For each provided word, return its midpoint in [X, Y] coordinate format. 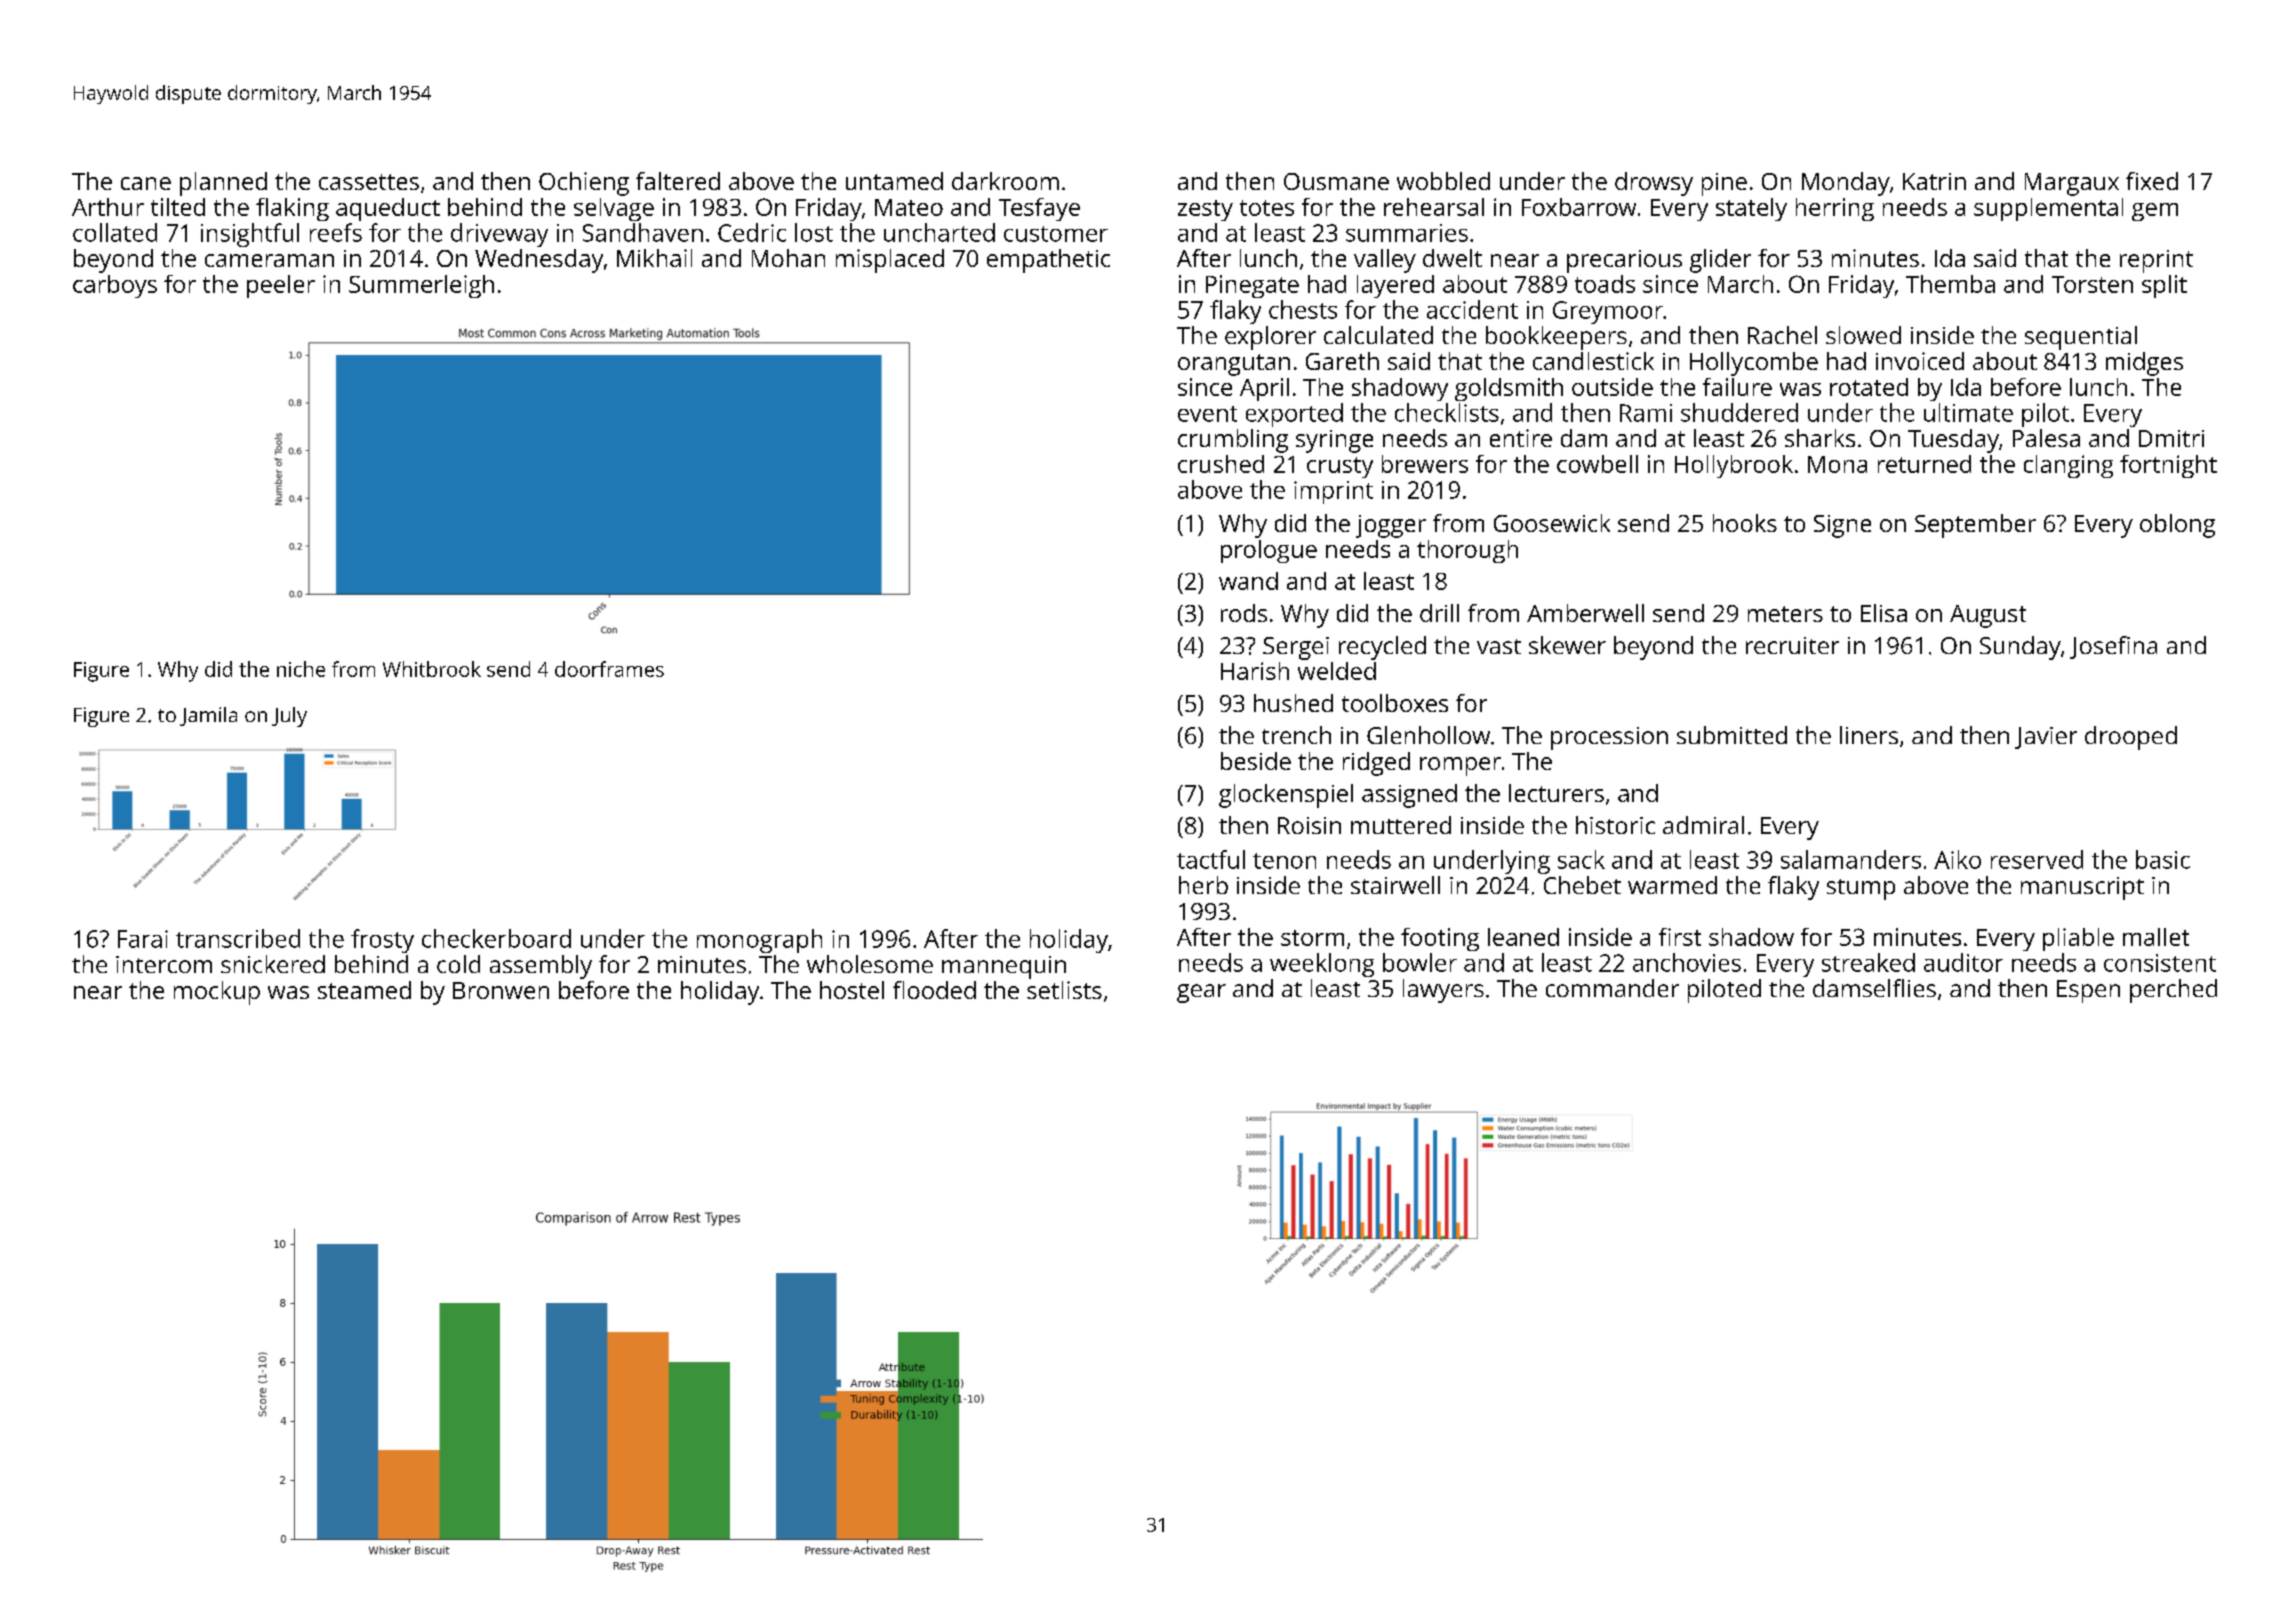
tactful [1211, 859]
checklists [1447, 412]
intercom [164, 964]
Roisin [1309, 825]
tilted [178, 207]
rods [1244, 613]
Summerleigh [421, 286]
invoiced [1920, 361]
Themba [1950, 284]
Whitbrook [432, 669]
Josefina [2113, 647]
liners [1869, 735]
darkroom [1005, 181]
